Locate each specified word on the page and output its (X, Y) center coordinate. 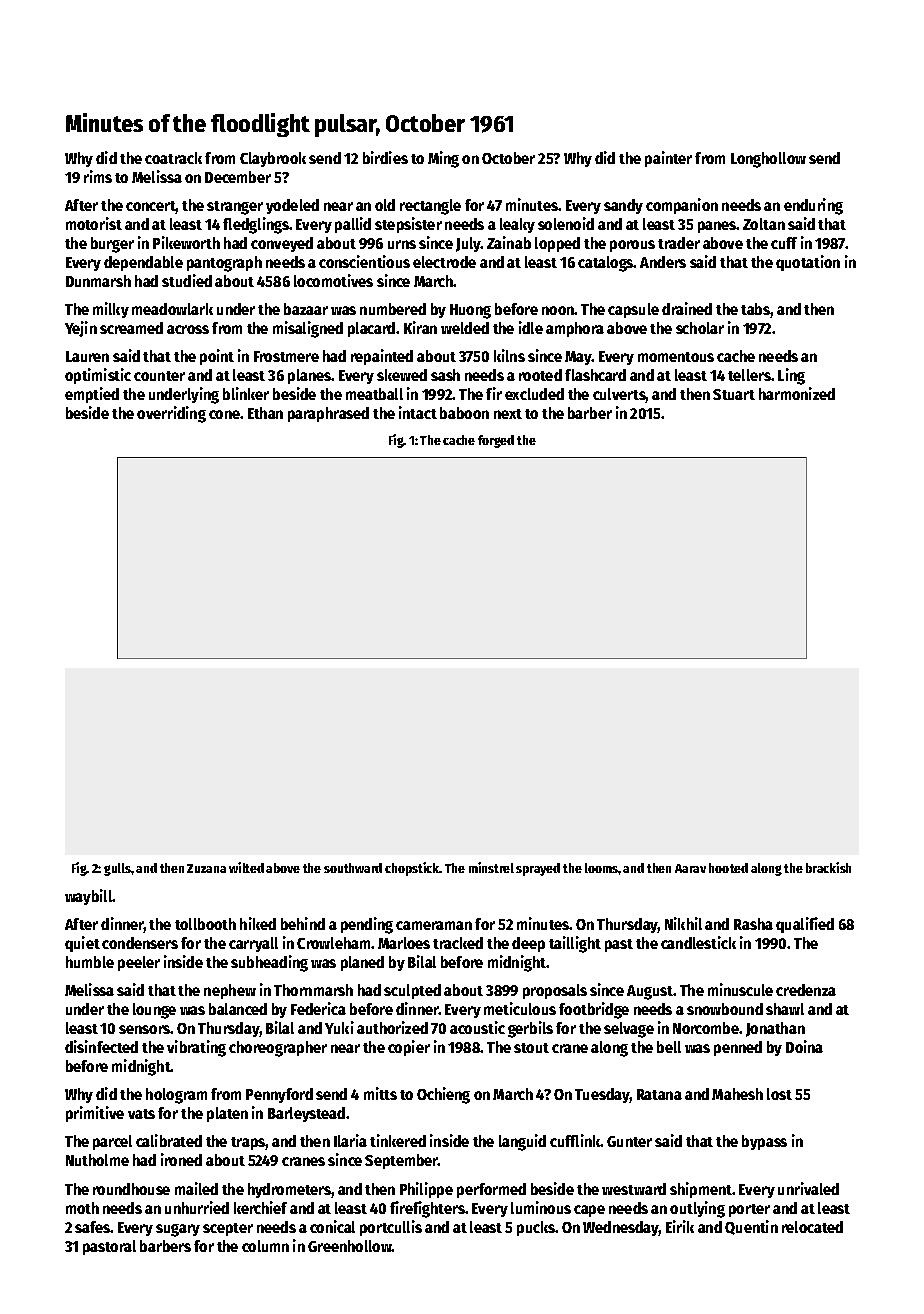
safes (93, 1227)
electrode (444, 262)
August (650, 992)
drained (687, 308)
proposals (555, 991)
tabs (756, 310)
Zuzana (206, 868)
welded (465, 328)
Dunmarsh (98, 281)
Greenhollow (350, 1246)
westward (634, 1189)
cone (224, 414)
